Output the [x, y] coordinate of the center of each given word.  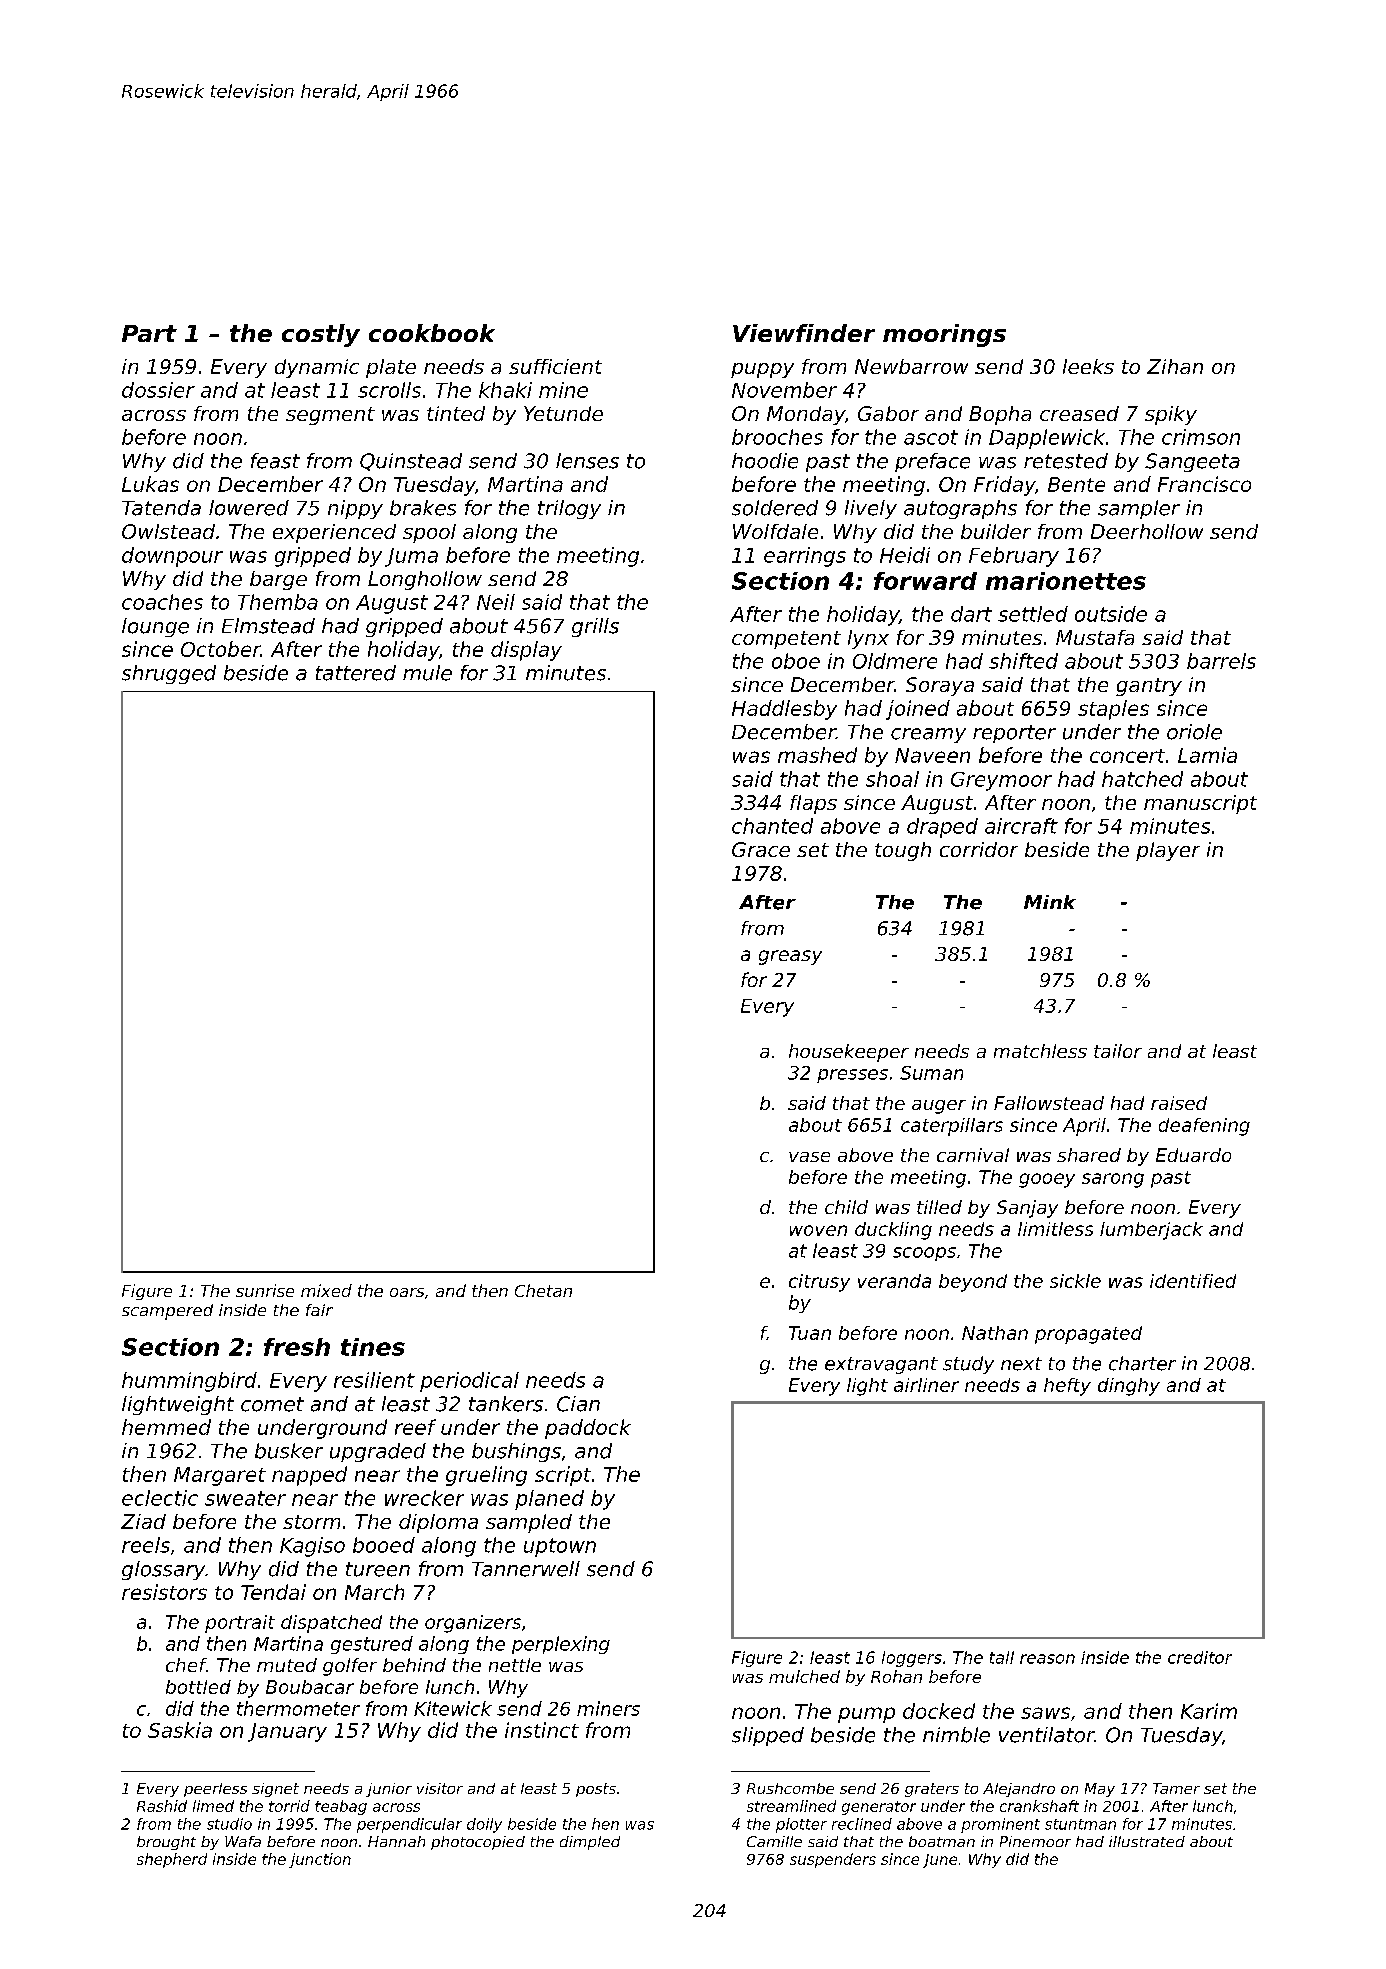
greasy [790, 957]
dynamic [317, 368]
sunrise [265, 1290]
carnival [973, 1155]
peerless [215, 1790]
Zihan [1175, 366]
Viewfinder [804, 333]
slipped [768, 1736]
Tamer [1176, 1788]
